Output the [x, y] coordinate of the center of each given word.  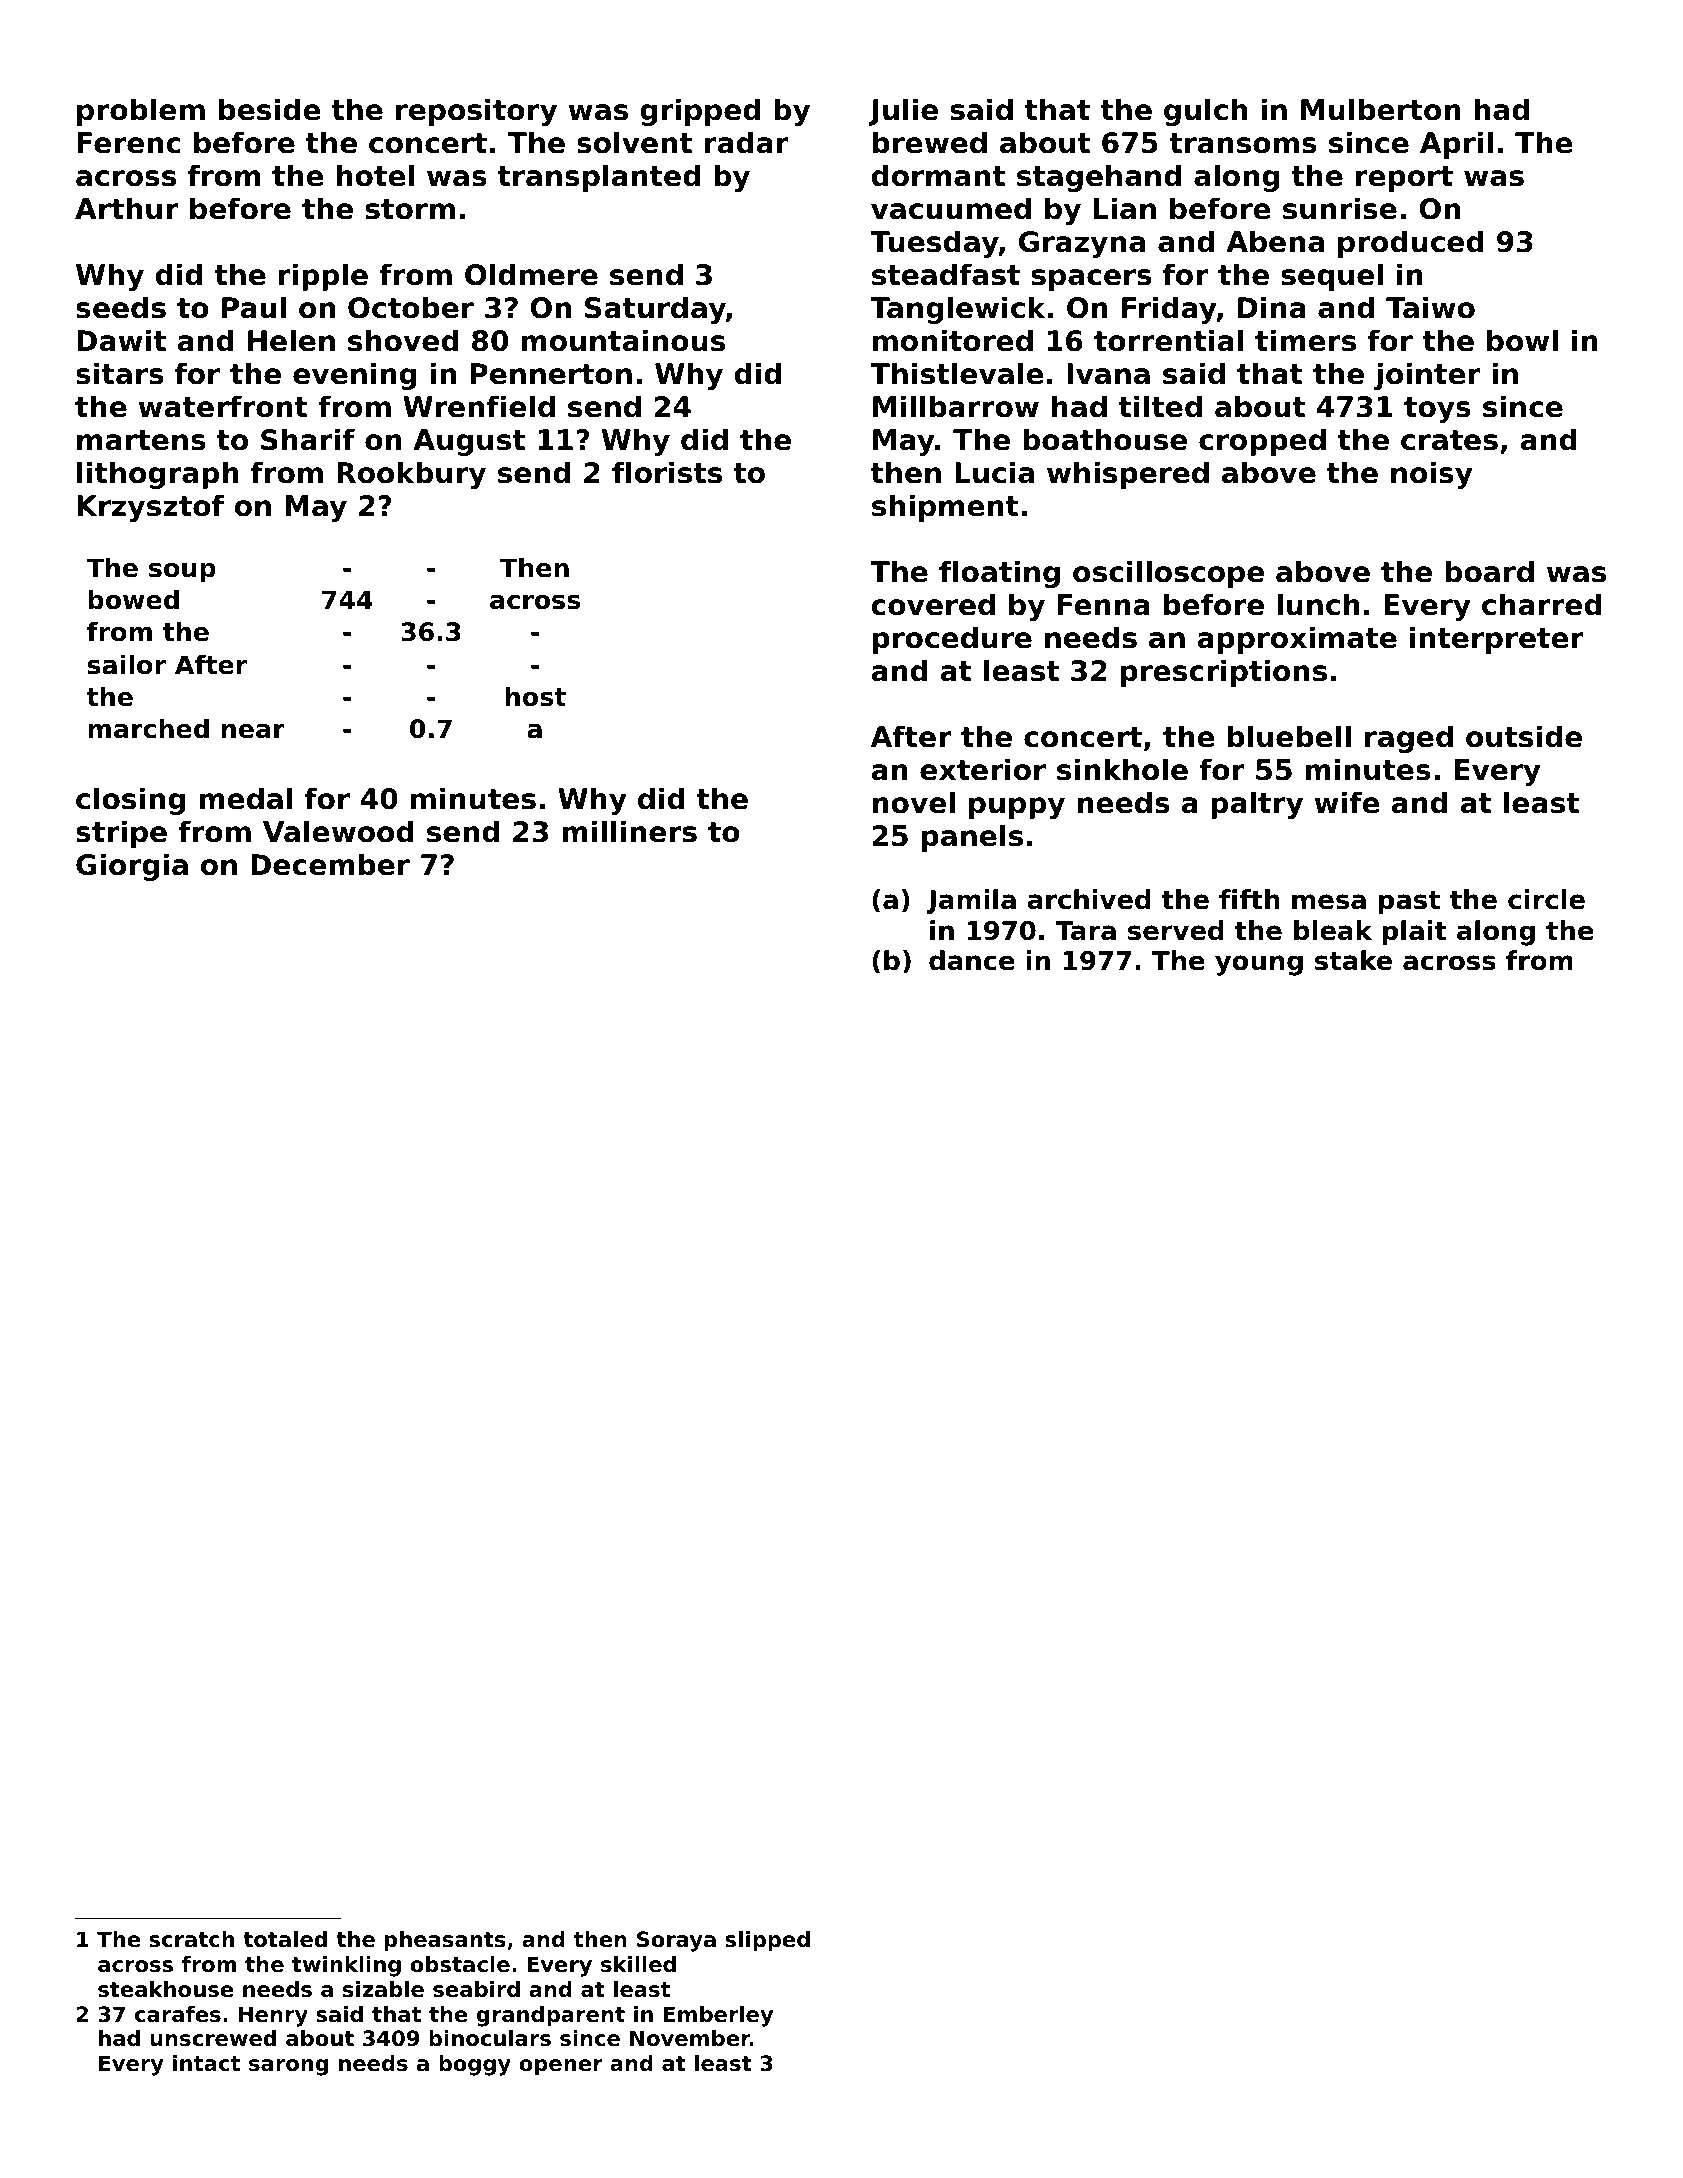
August [469, 442]
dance [972, 960]
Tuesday [934, 244]
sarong [288, 2067]
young [1259, 965]
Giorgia [132, 867]
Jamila [971, 901]
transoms [1243, 143]
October [411, 307]
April [1456, 145]
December [330, 864]
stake [1353, 960]
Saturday [655, 310]
